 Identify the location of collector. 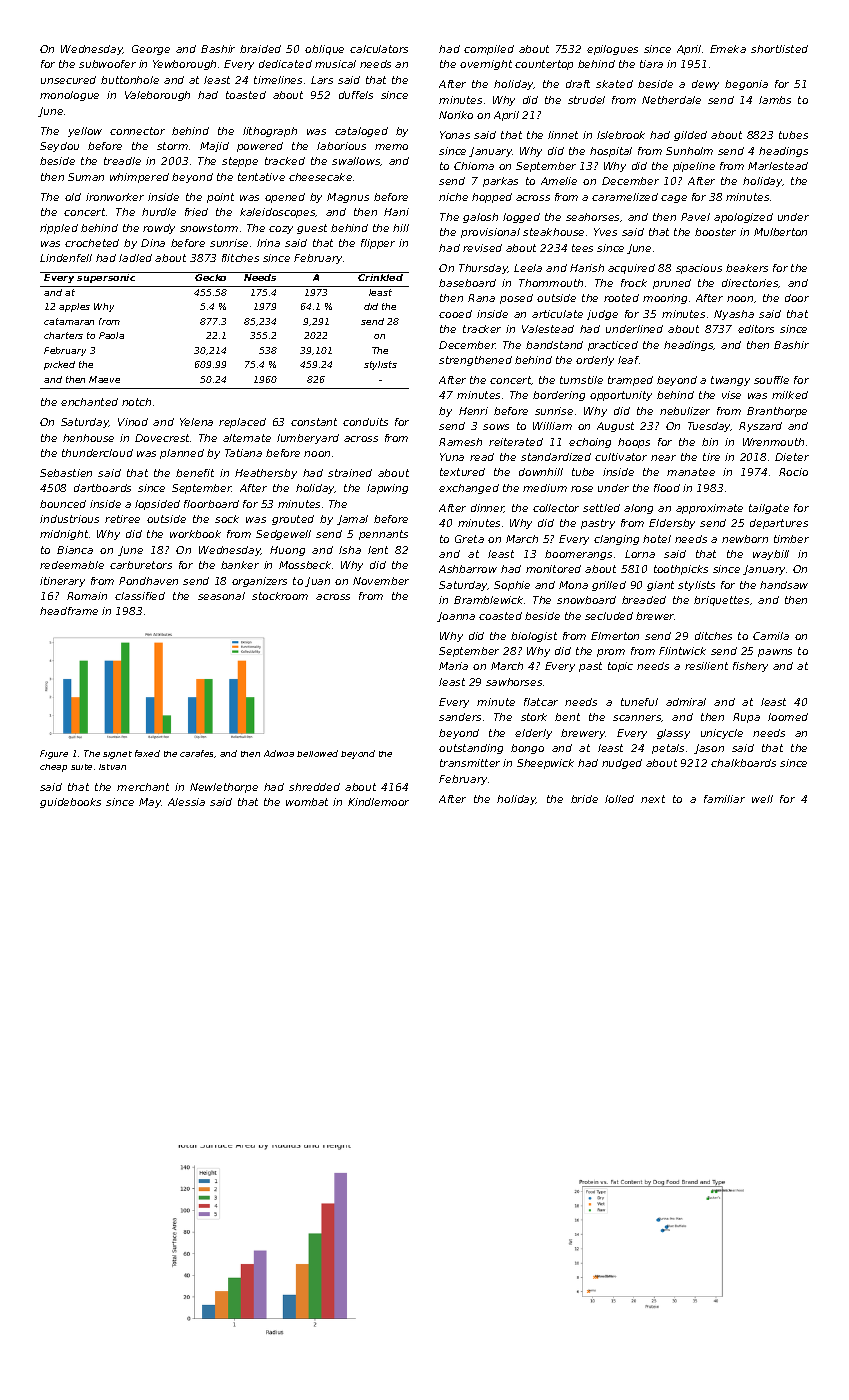
(556, 508).
